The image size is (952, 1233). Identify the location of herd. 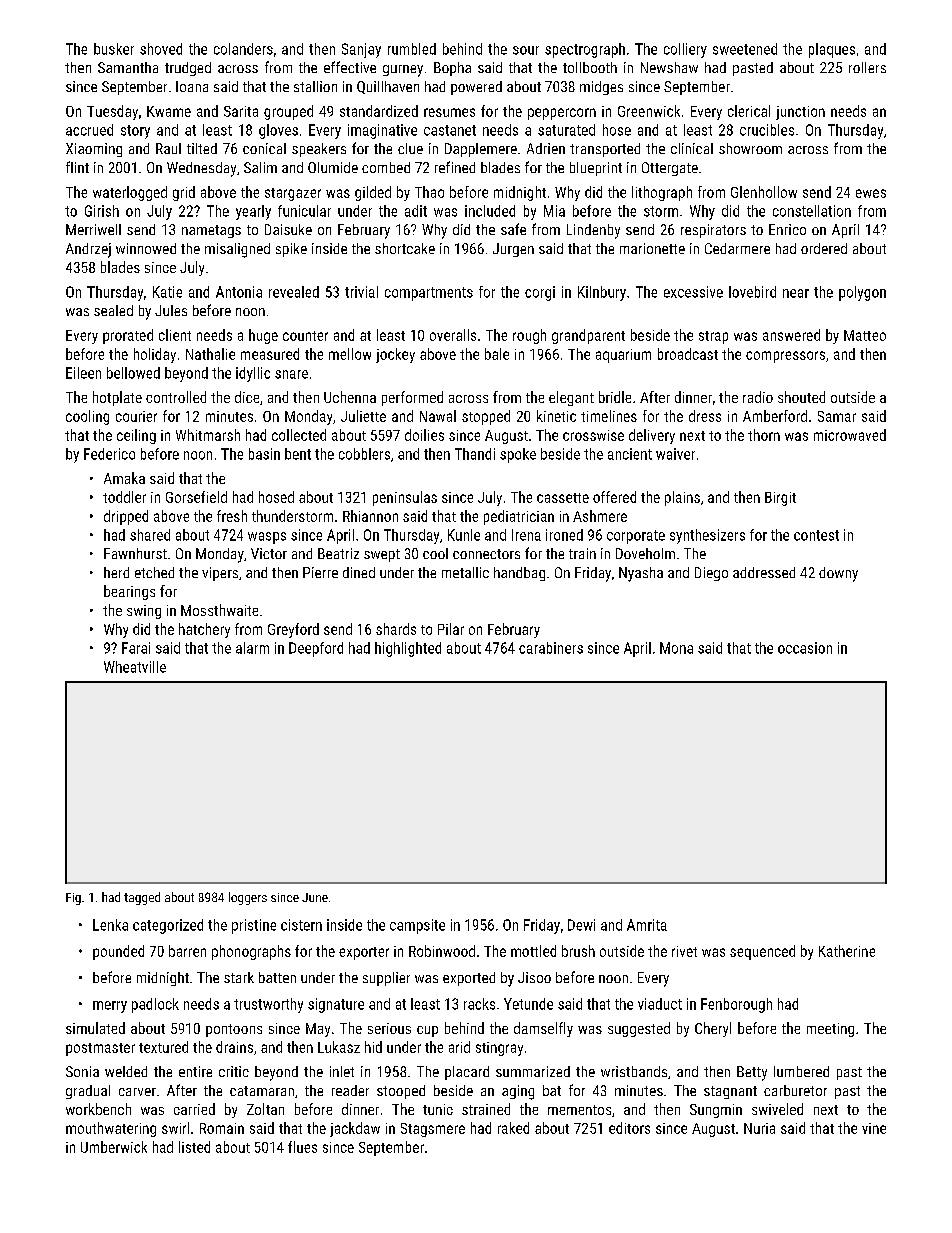
(116, 572).
